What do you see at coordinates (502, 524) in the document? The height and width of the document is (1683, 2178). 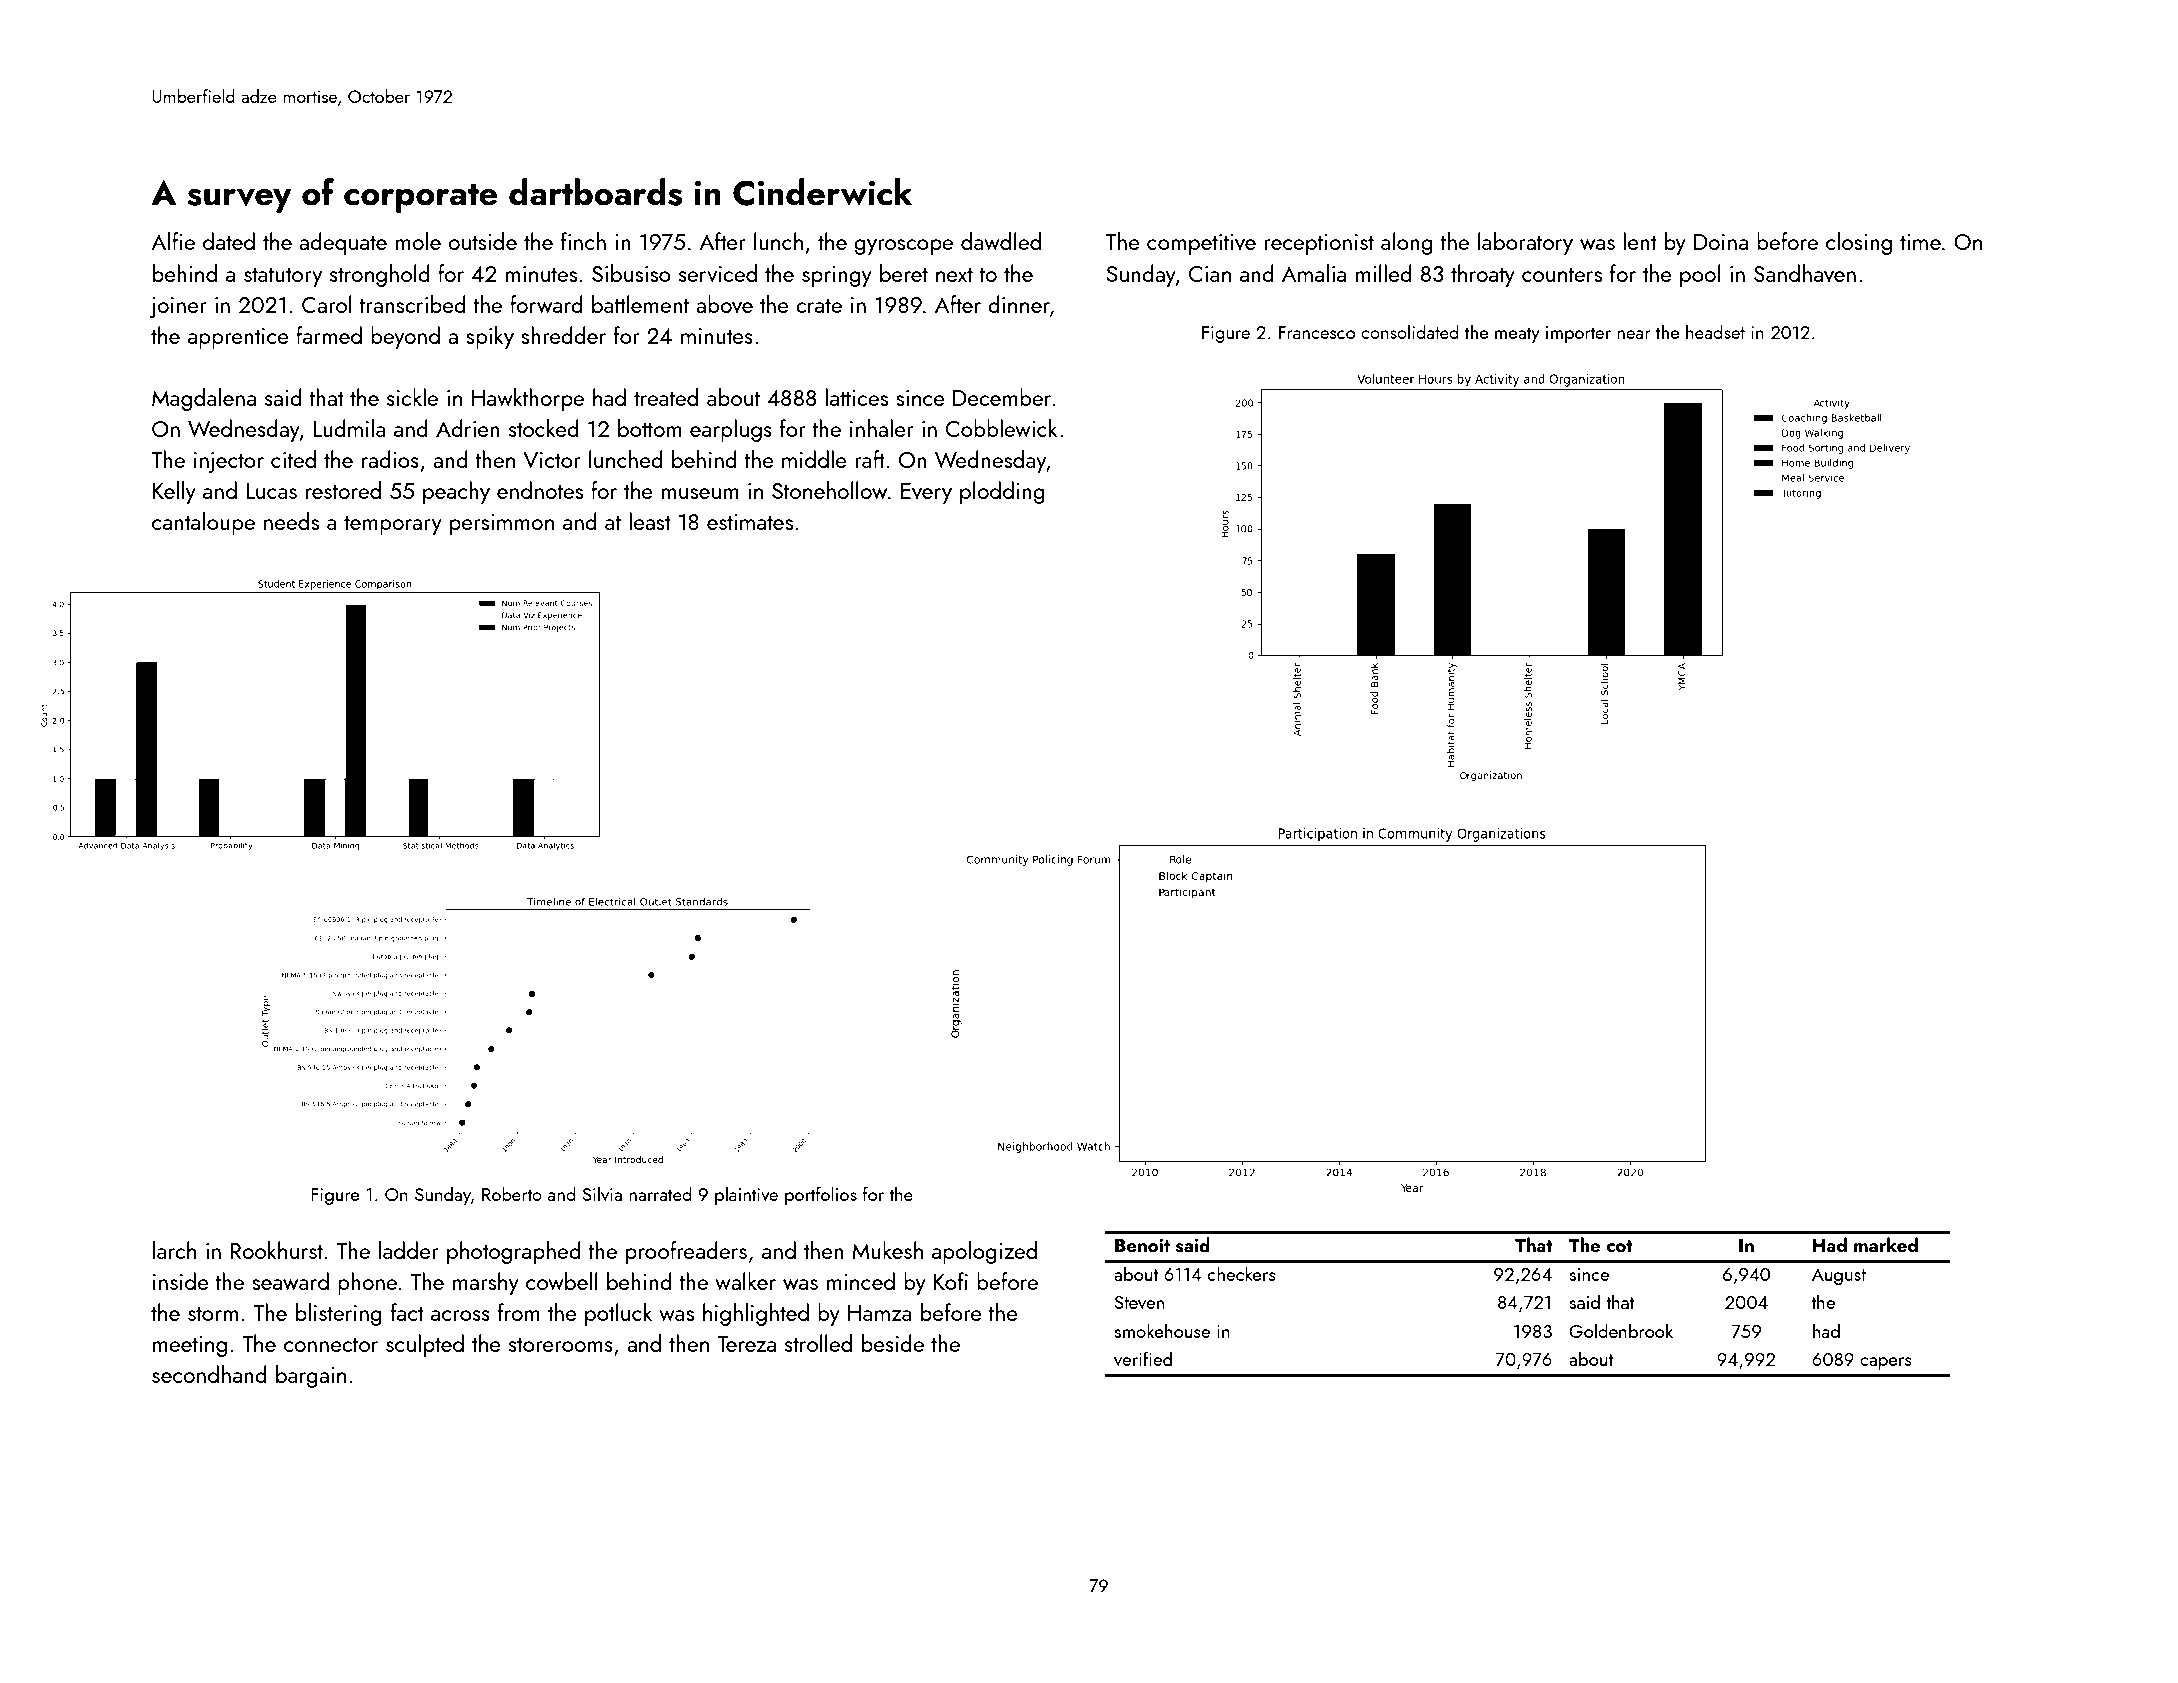 I see `persimmon` at bounding box center [502, 524].
